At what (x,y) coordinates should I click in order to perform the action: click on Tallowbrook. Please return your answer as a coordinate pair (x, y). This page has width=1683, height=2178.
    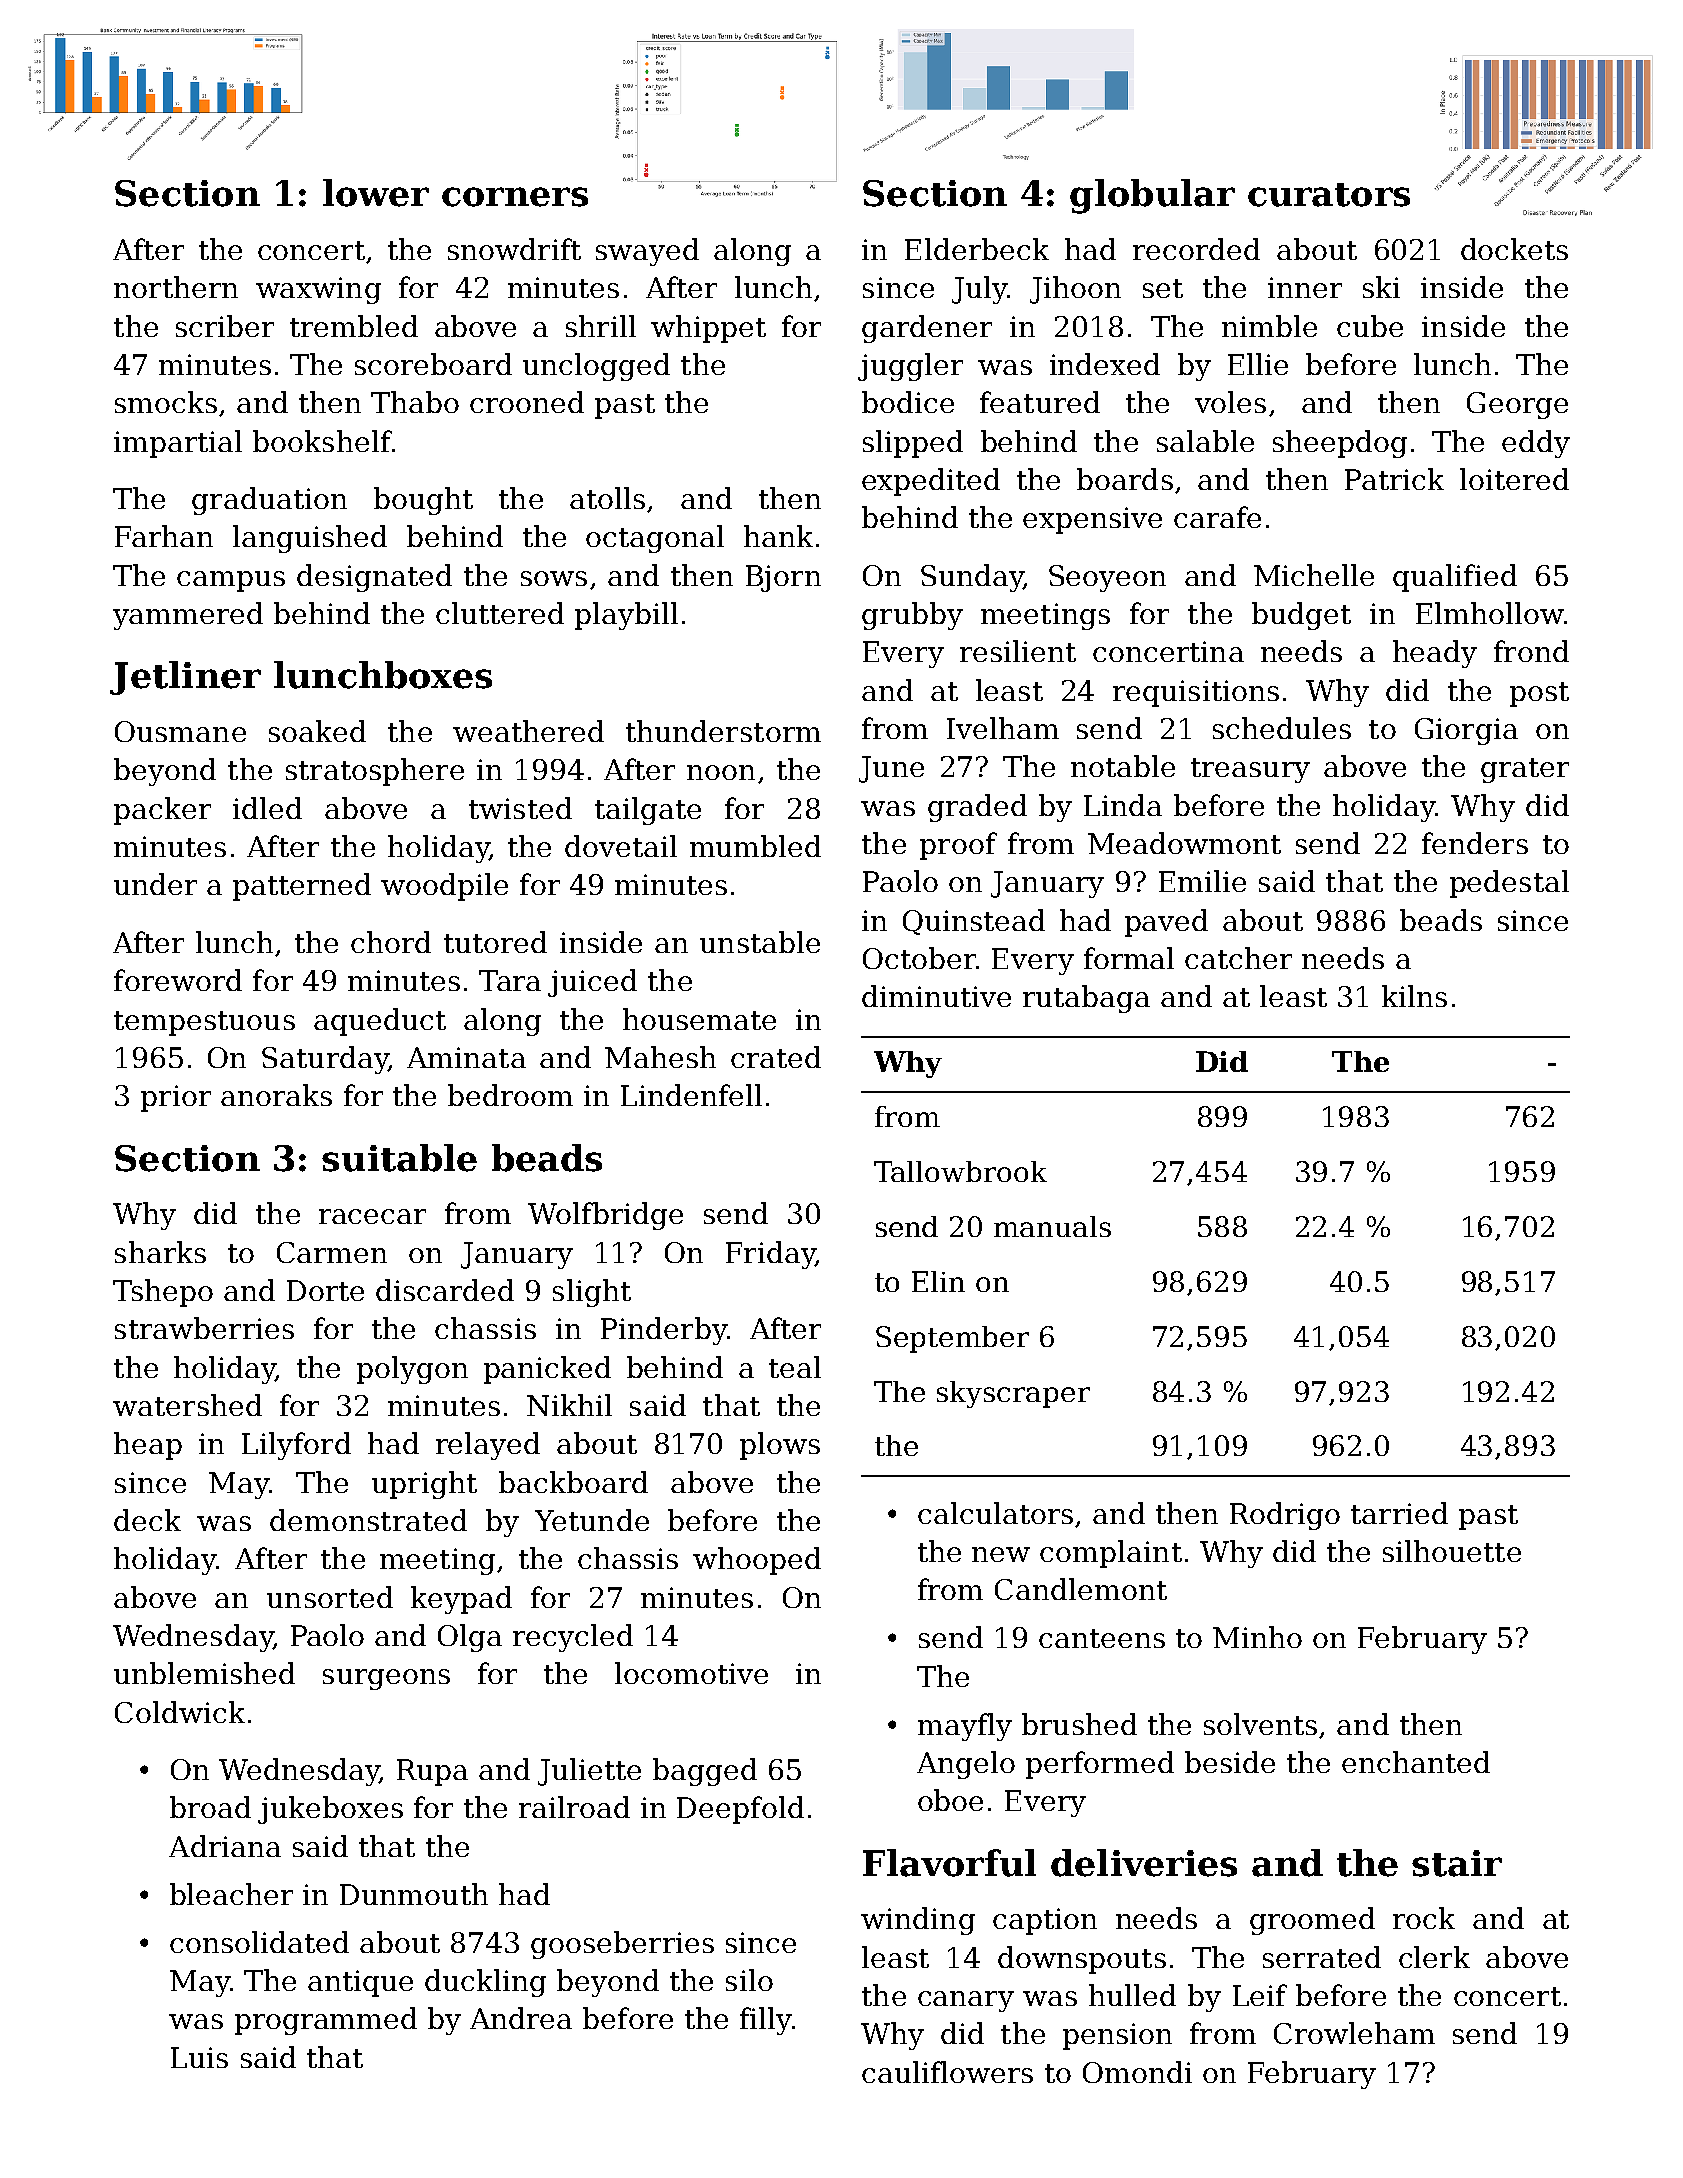
    Looking at the image, I should click on (960, 1171).
